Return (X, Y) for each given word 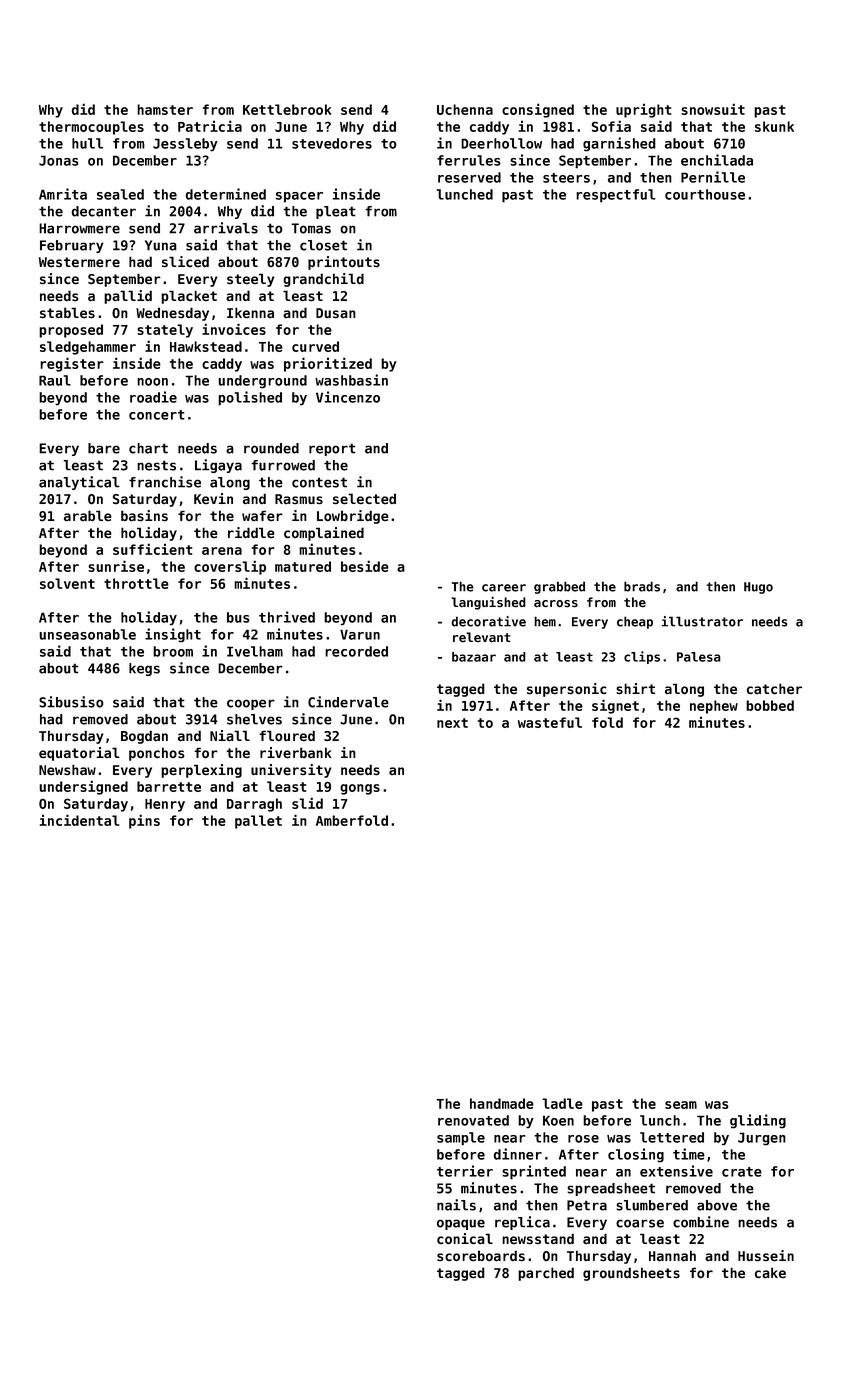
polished (250, 398)
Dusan (336, 313)
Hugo (758, 588)
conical (465, 1238)
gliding (758, 1121)
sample (461, 1139)
